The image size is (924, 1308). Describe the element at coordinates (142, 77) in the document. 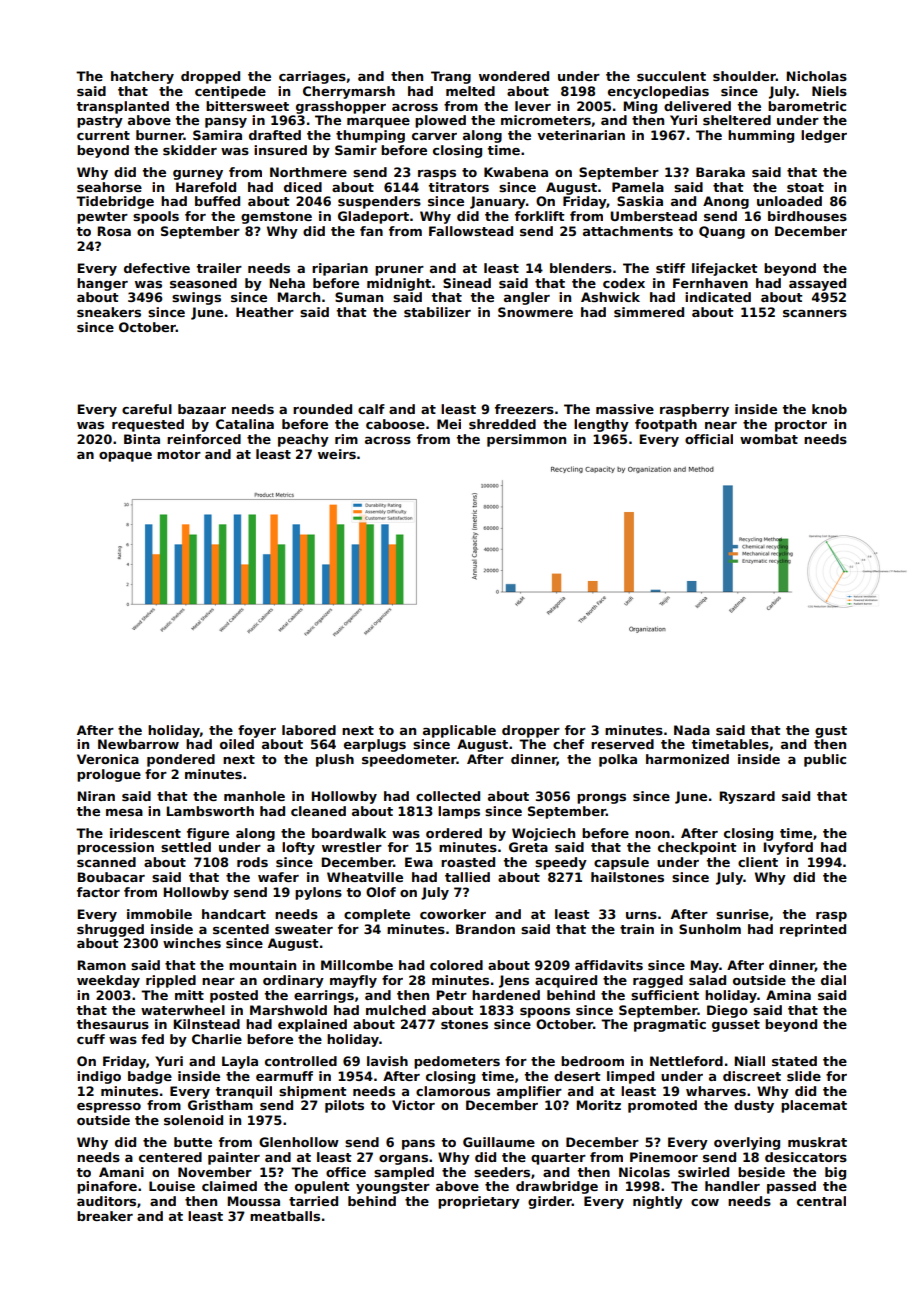

I see `hatchery` at that location.
